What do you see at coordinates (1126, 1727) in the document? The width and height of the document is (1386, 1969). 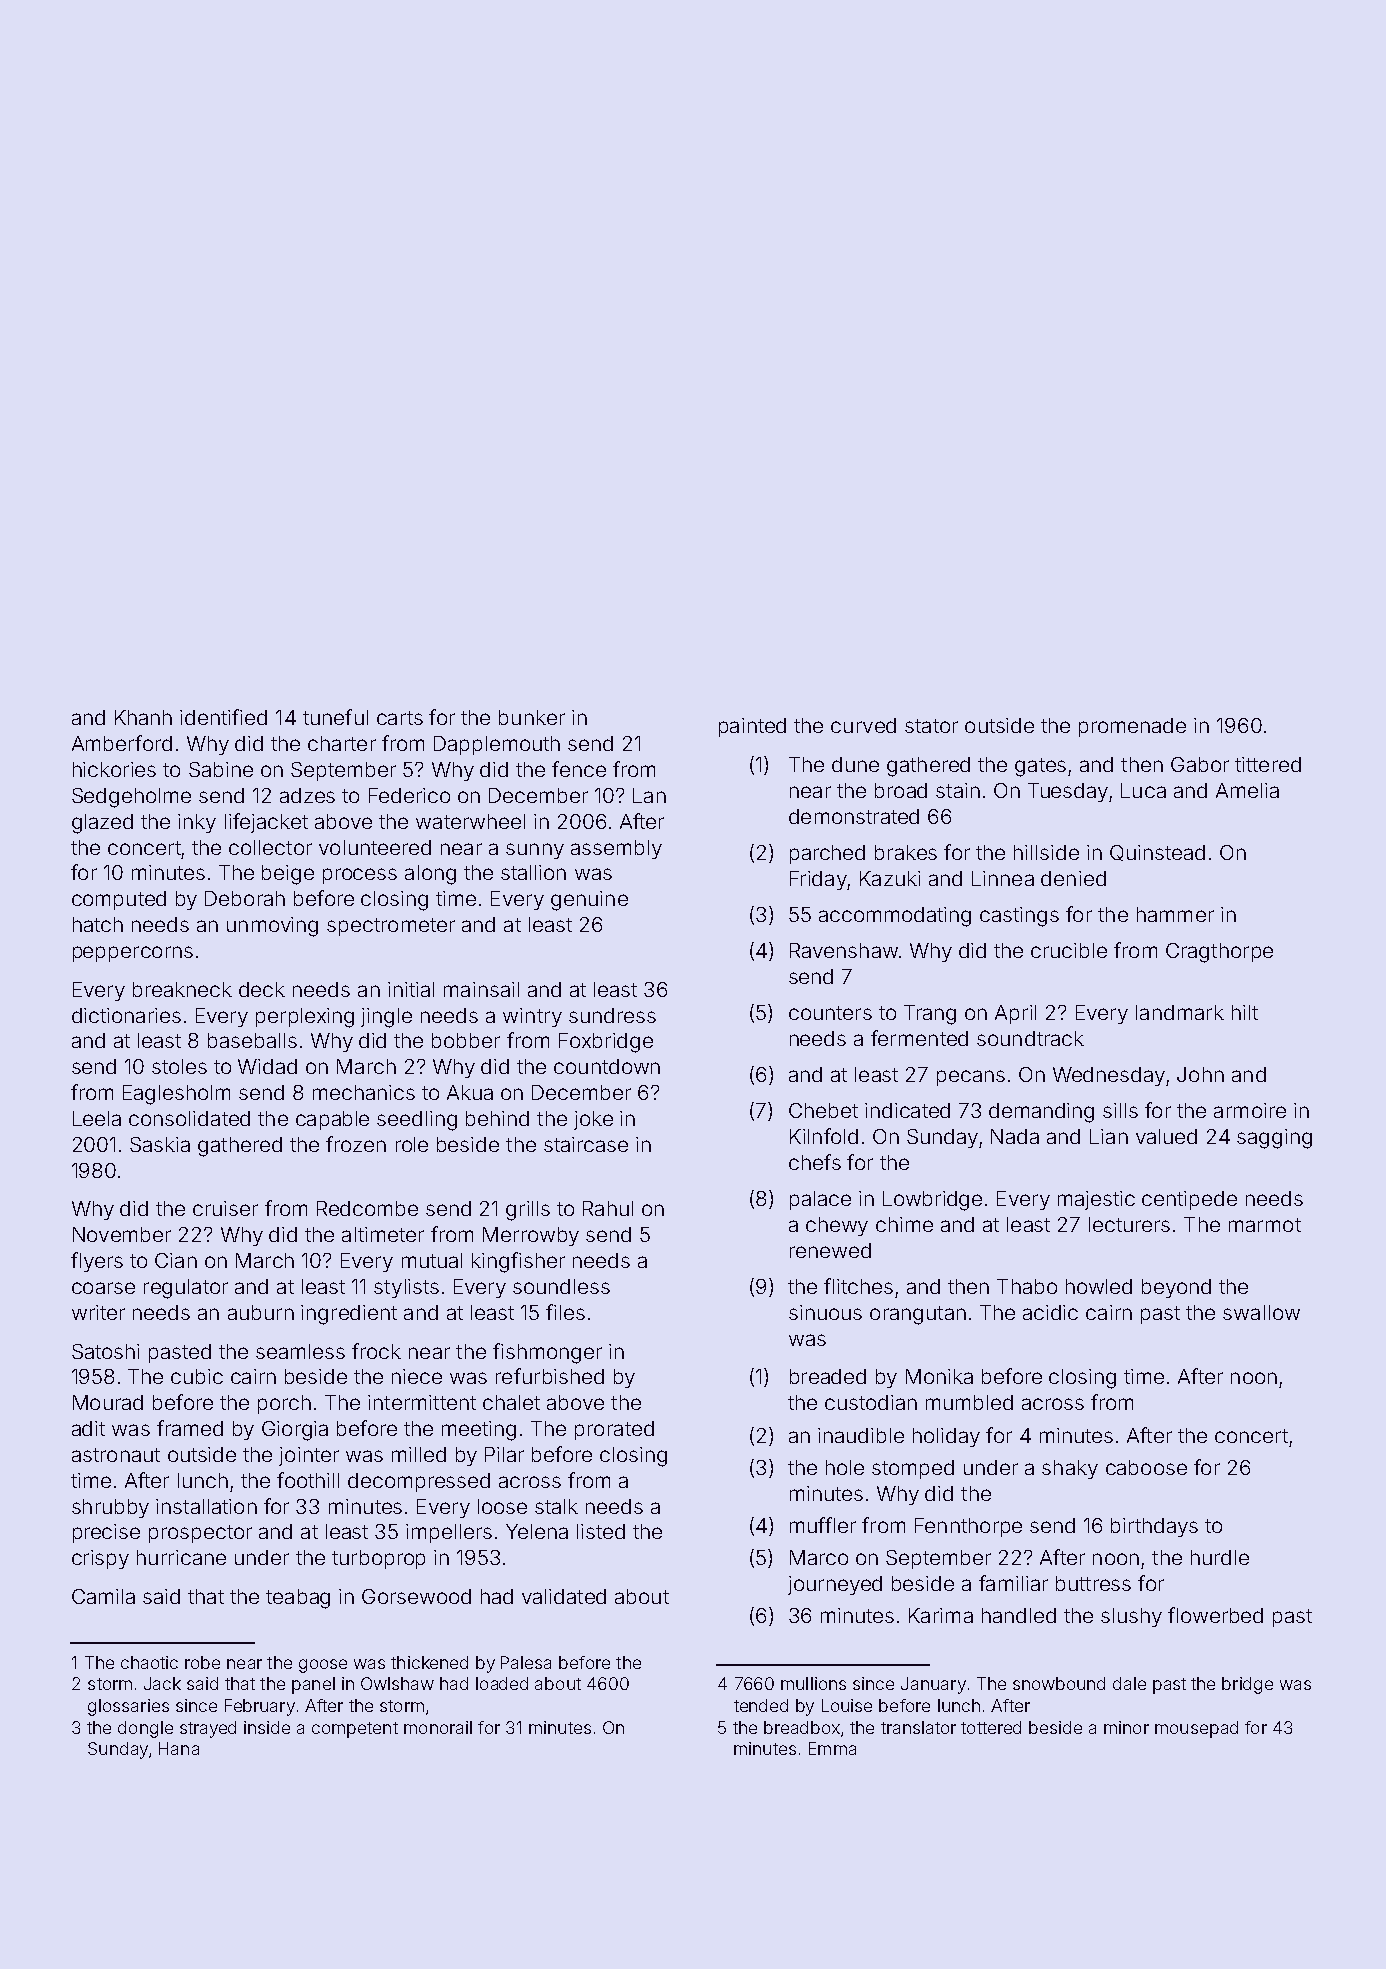 I see `minor` at bounding box center [1126, 1727].
